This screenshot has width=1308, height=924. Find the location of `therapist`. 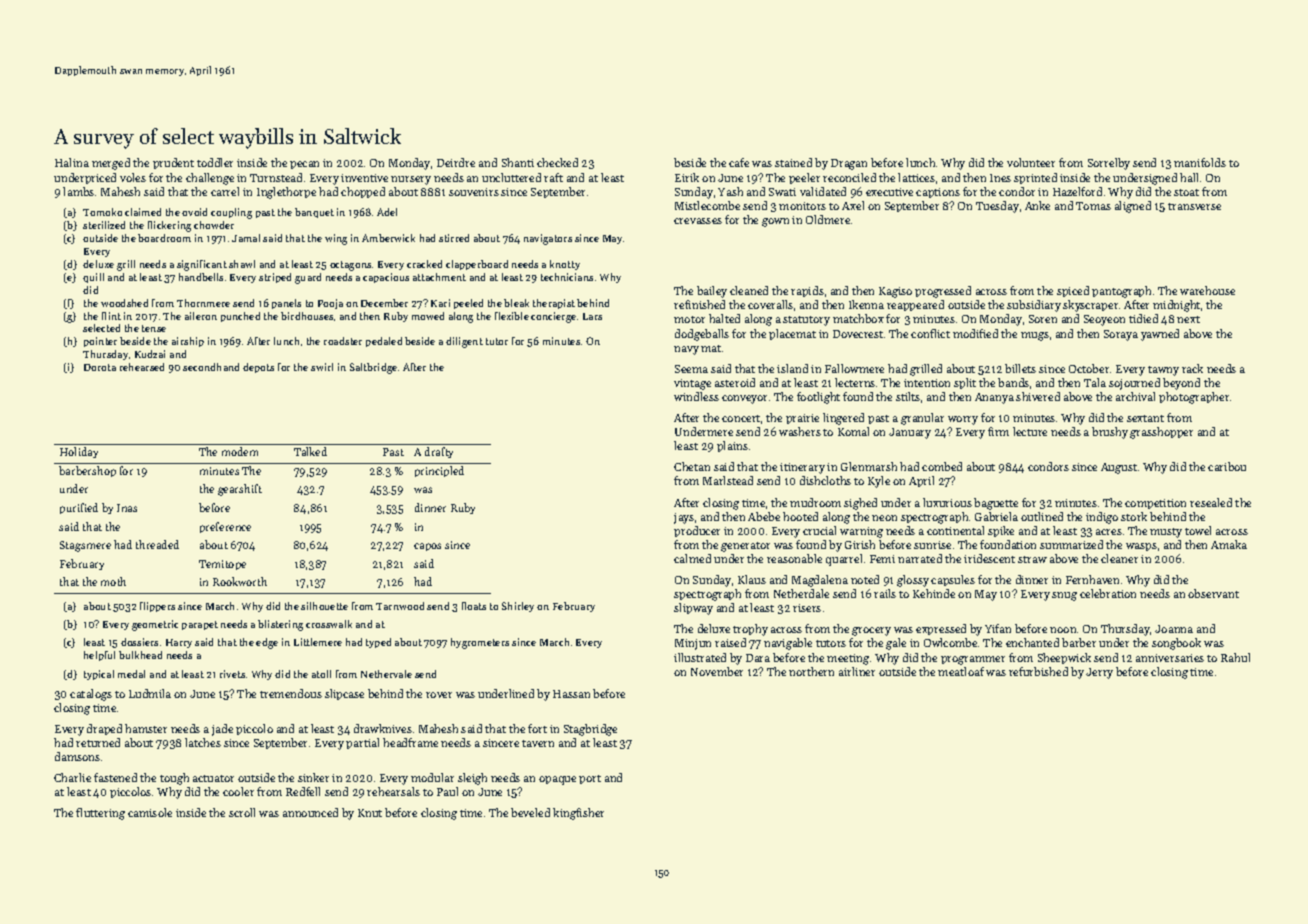

therapist is located at coordinates (554, 304).
